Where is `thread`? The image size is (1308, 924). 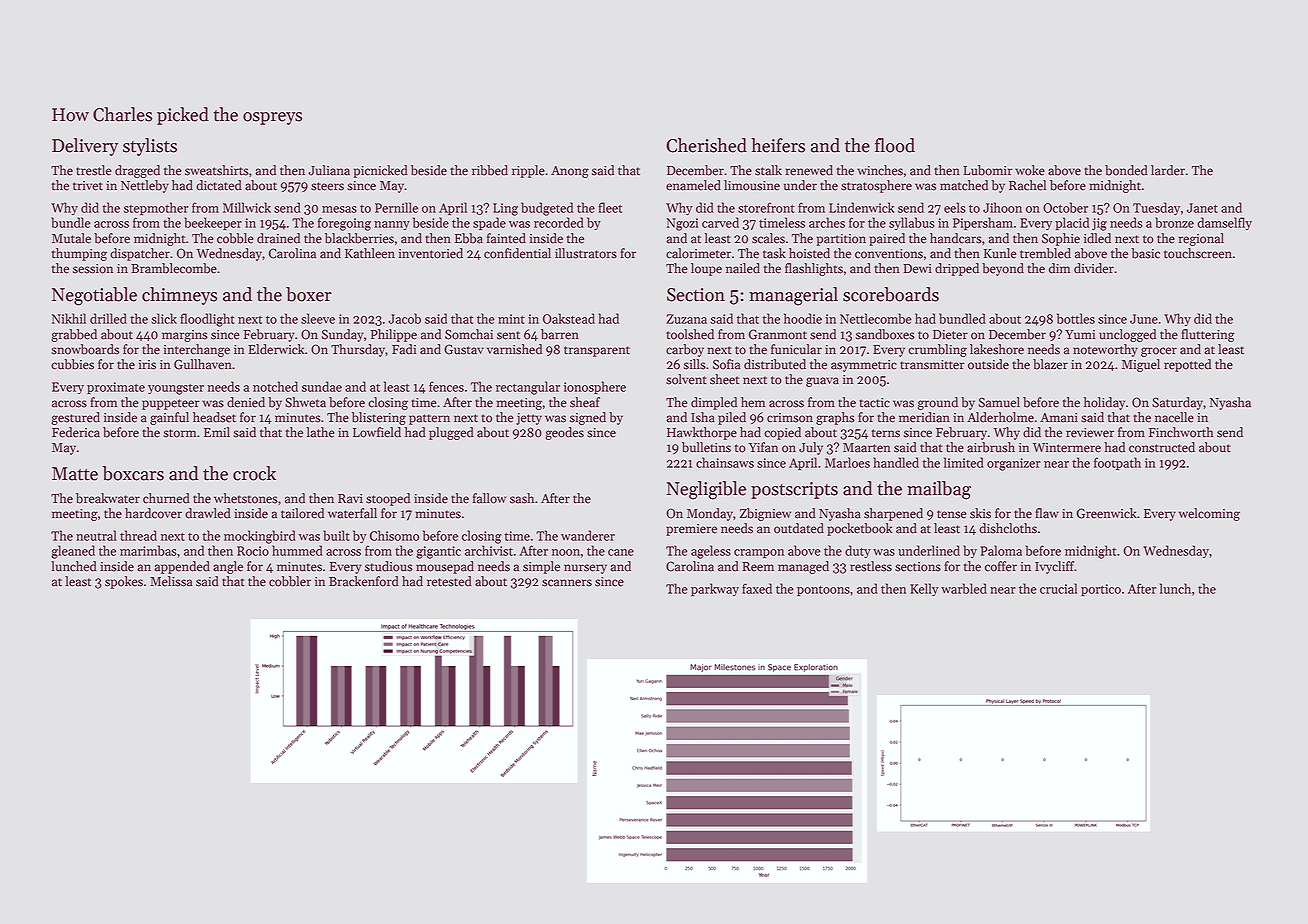
thread is located at coordinates (138, 535).
